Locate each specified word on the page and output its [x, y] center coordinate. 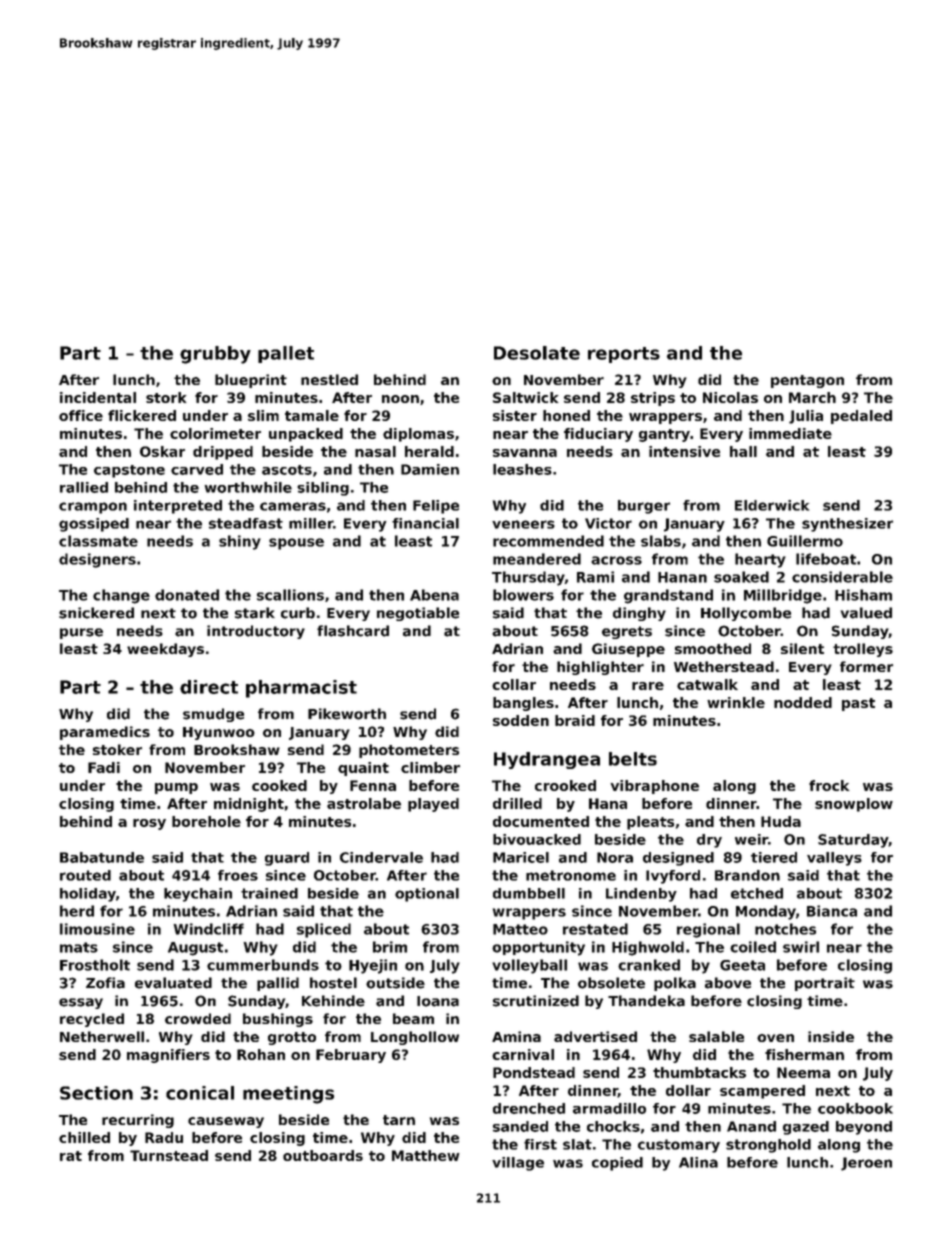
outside [395, 983]
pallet [286, 354]
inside [831, 1036]
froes [238, 875]
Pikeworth [347, 714]
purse [81, 633]
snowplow [854, 805]
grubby [215, 355]
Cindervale [381, 857]
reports [624, 355]
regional [708, 930]
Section [96, 1093]
